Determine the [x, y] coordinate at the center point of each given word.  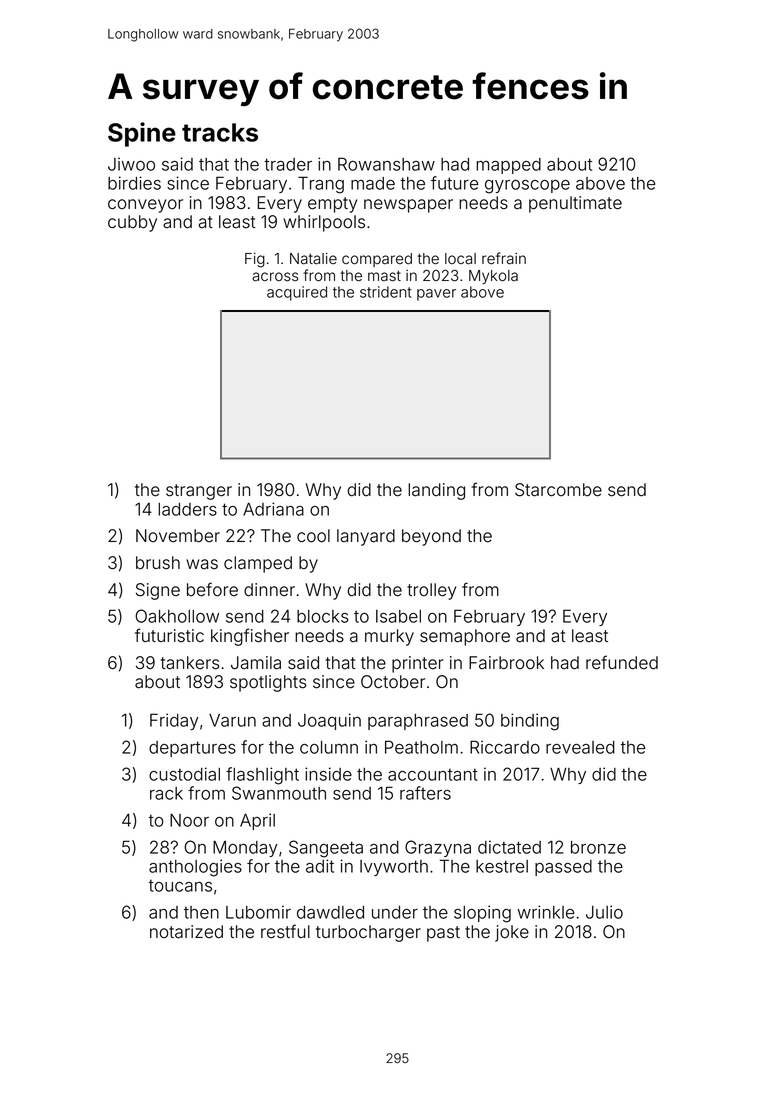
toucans [180, 885]
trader [288, 164]
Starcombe [558, 490]
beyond [431, 537]
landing [436, 491]
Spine [142, 134]
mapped [508, 166]
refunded [622, 662]
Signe [158, 591]
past [443, 934]
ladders [187, 509]
